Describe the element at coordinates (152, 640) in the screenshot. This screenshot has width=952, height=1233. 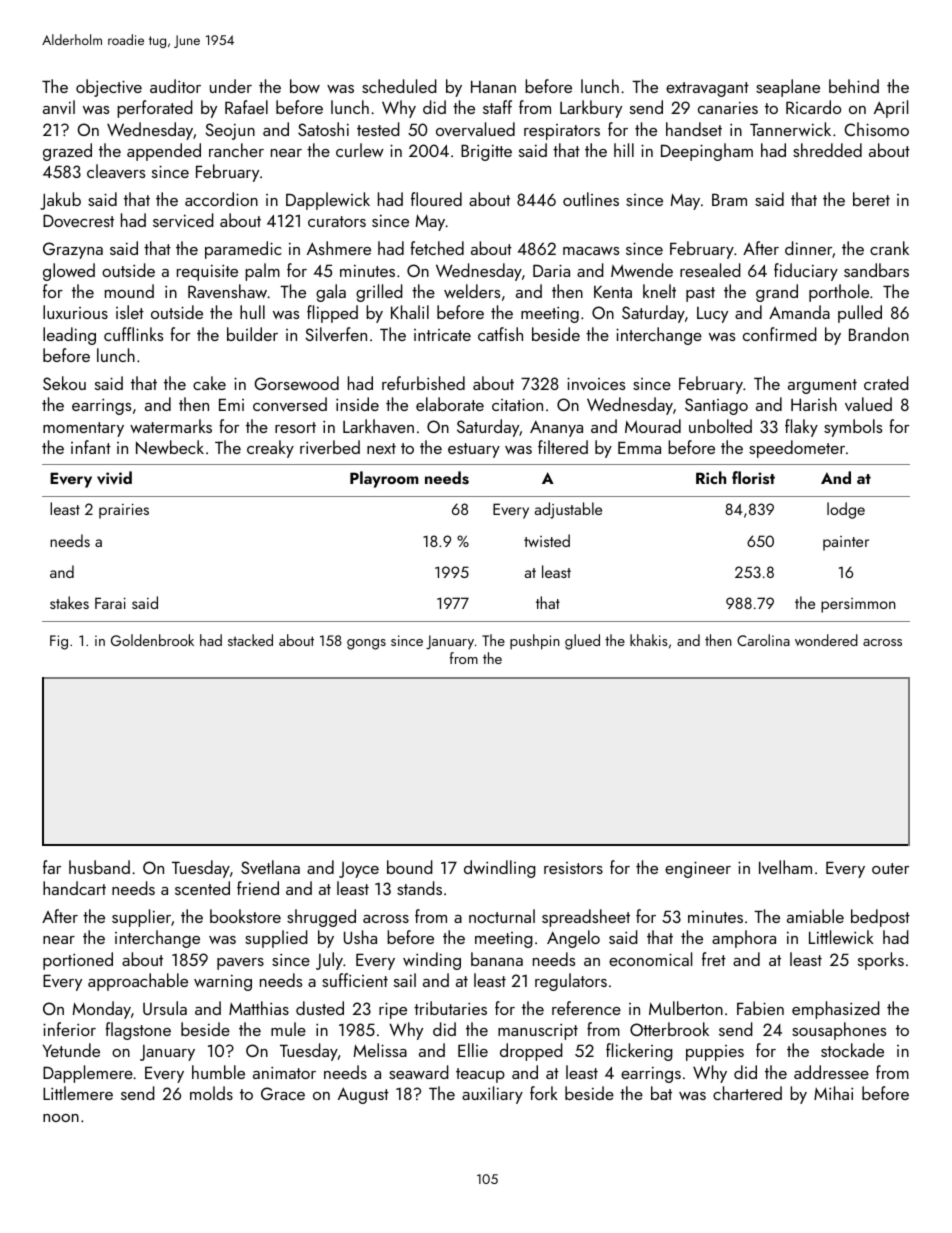
I see `Goldenbrook` at that location.
